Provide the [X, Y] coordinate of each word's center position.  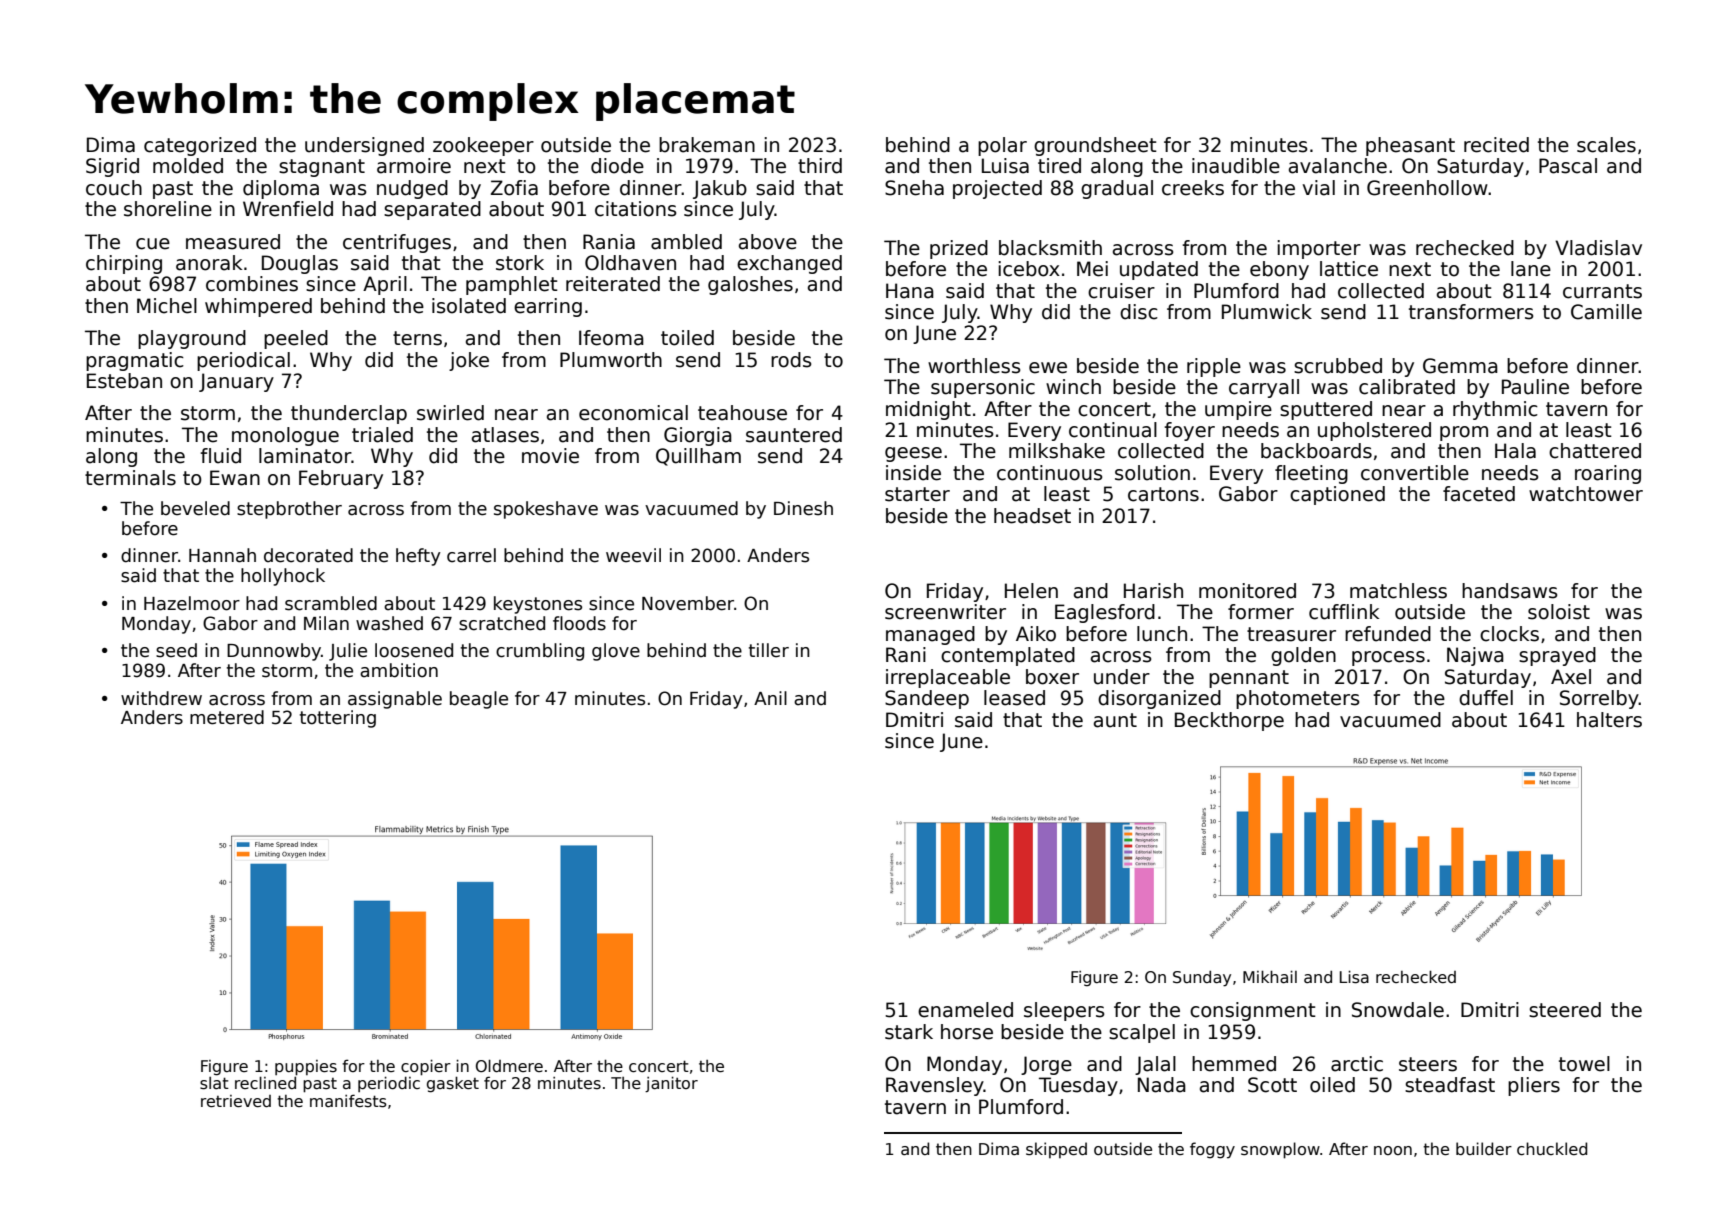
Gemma [1460, 366]
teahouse [742, 413]
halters [1609, 720]
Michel [167, 306]
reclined [265, 1082]
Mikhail [1270, 977]
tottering [338, 719]
